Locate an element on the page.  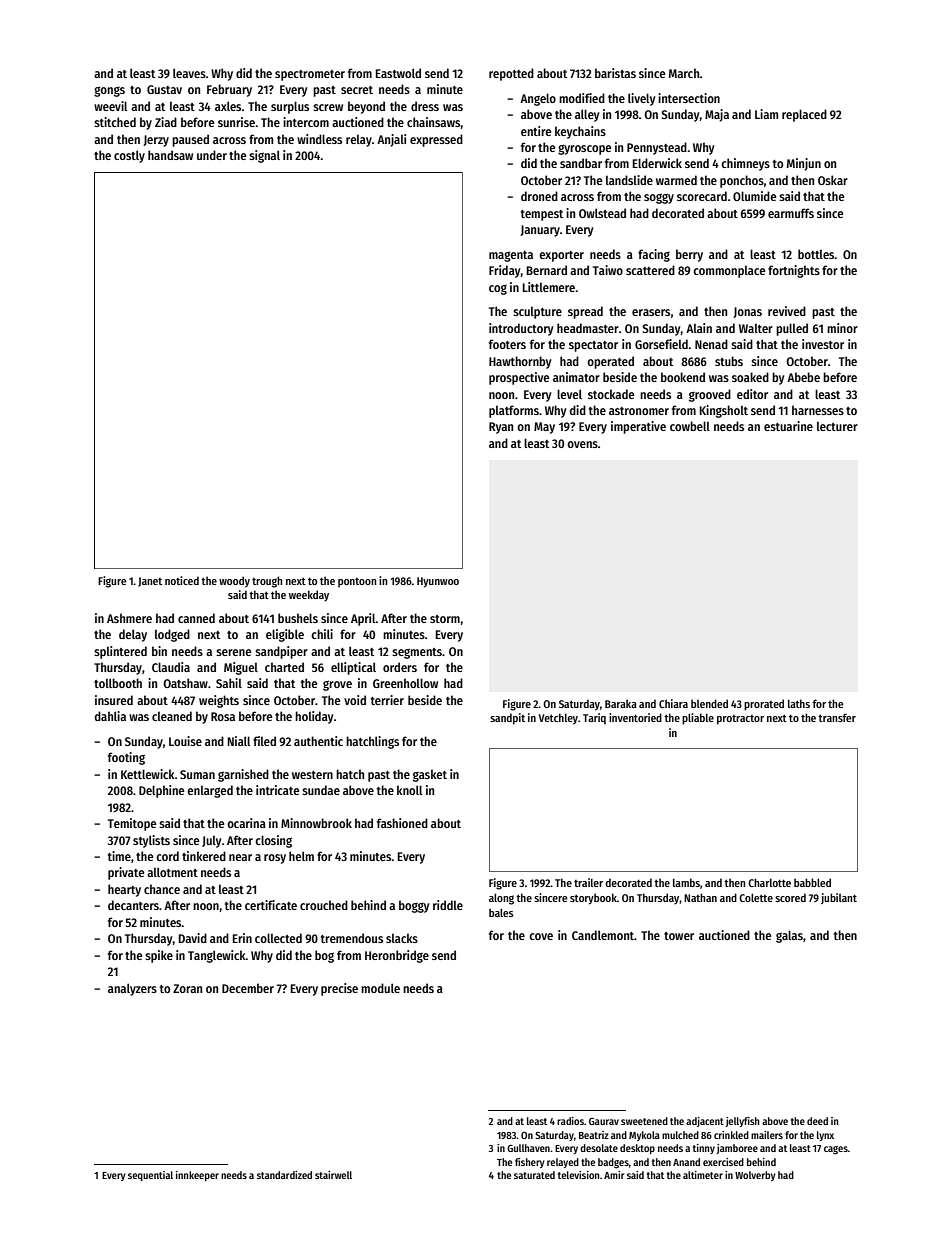
Zoran is located at coordinates (187, 988).
